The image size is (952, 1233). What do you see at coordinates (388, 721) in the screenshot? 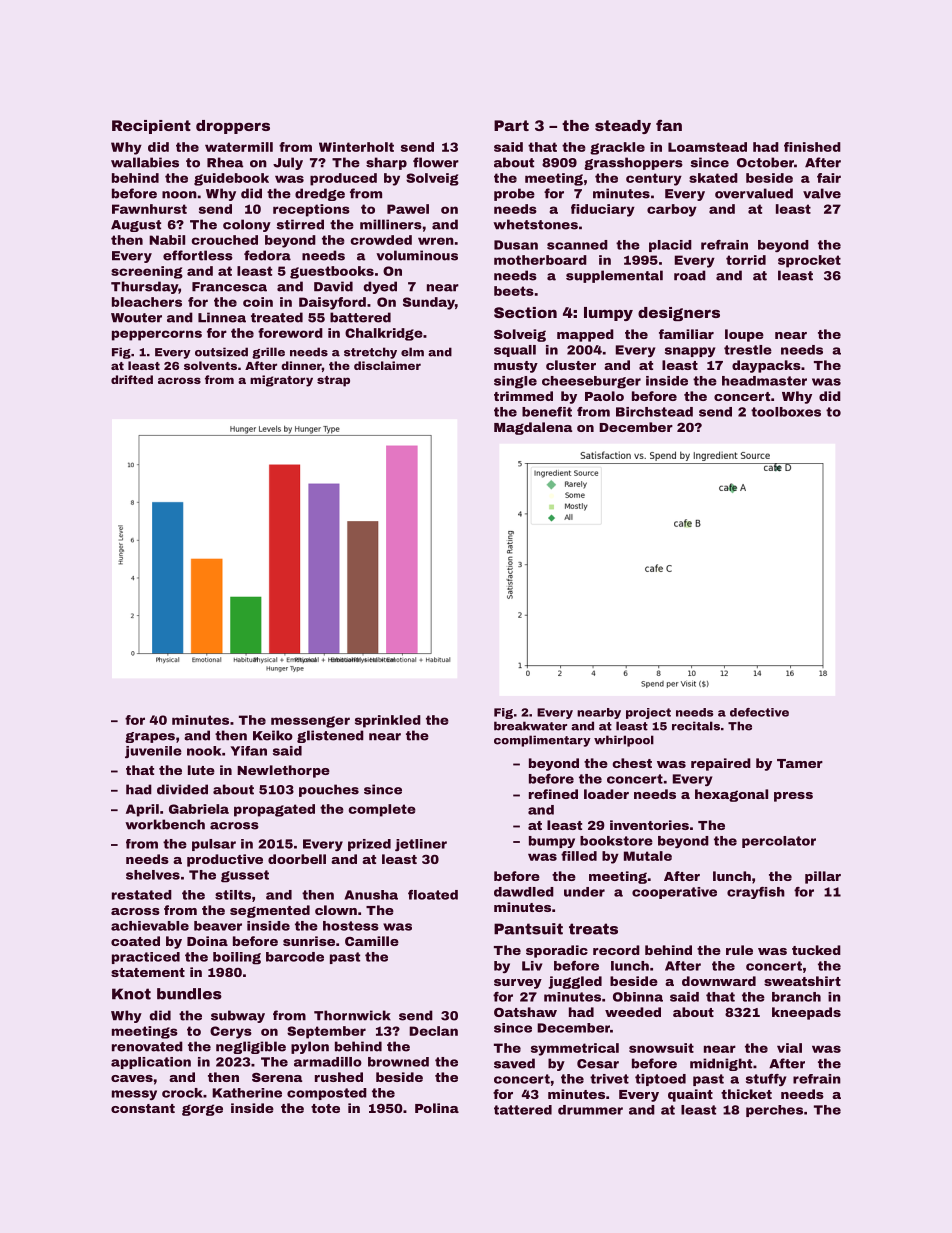
I see `sprinkled` at bounding box center [388, 721].
